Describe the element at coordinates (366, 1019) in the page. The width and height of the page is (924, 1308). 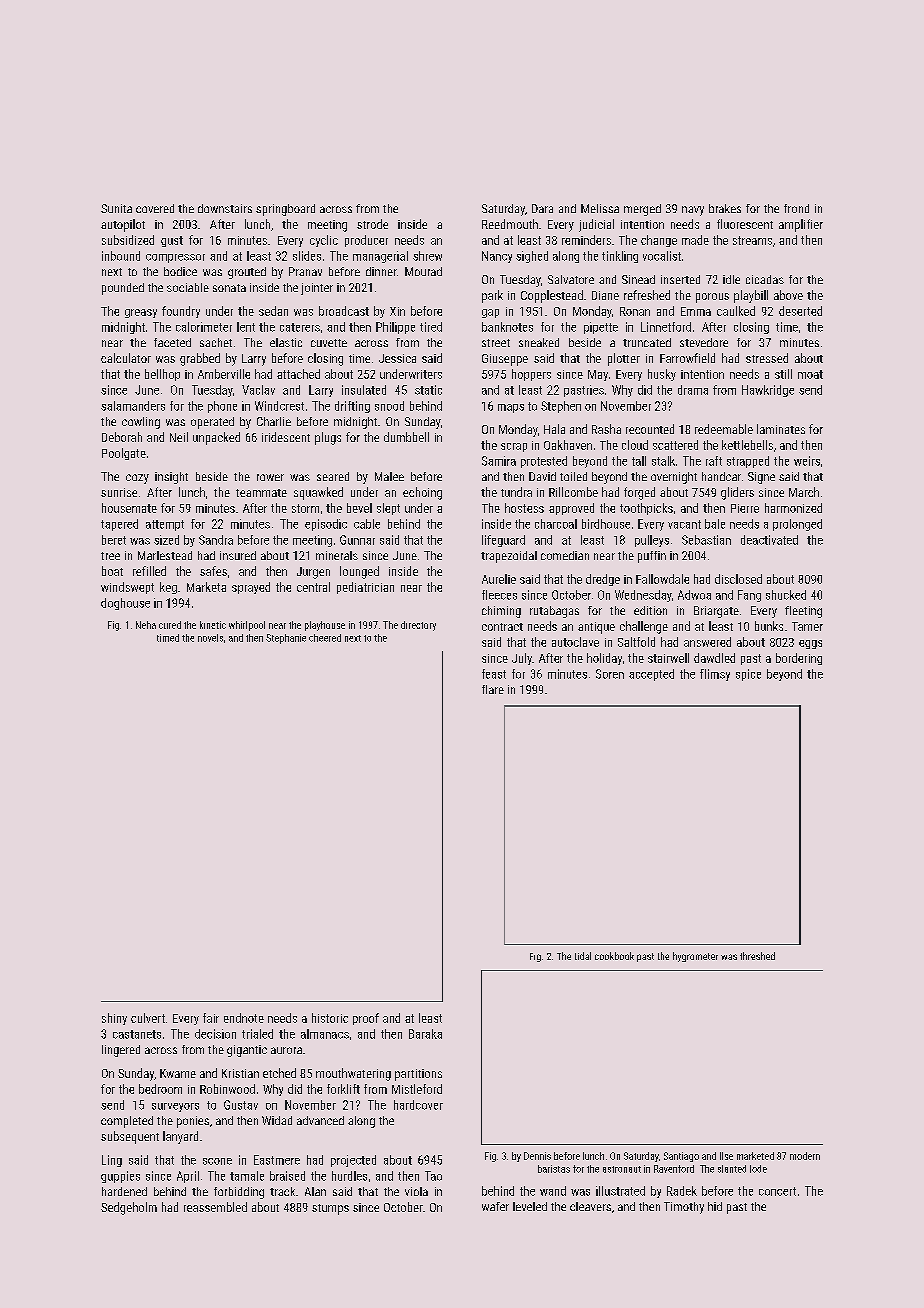
I see `proof` at that location.
